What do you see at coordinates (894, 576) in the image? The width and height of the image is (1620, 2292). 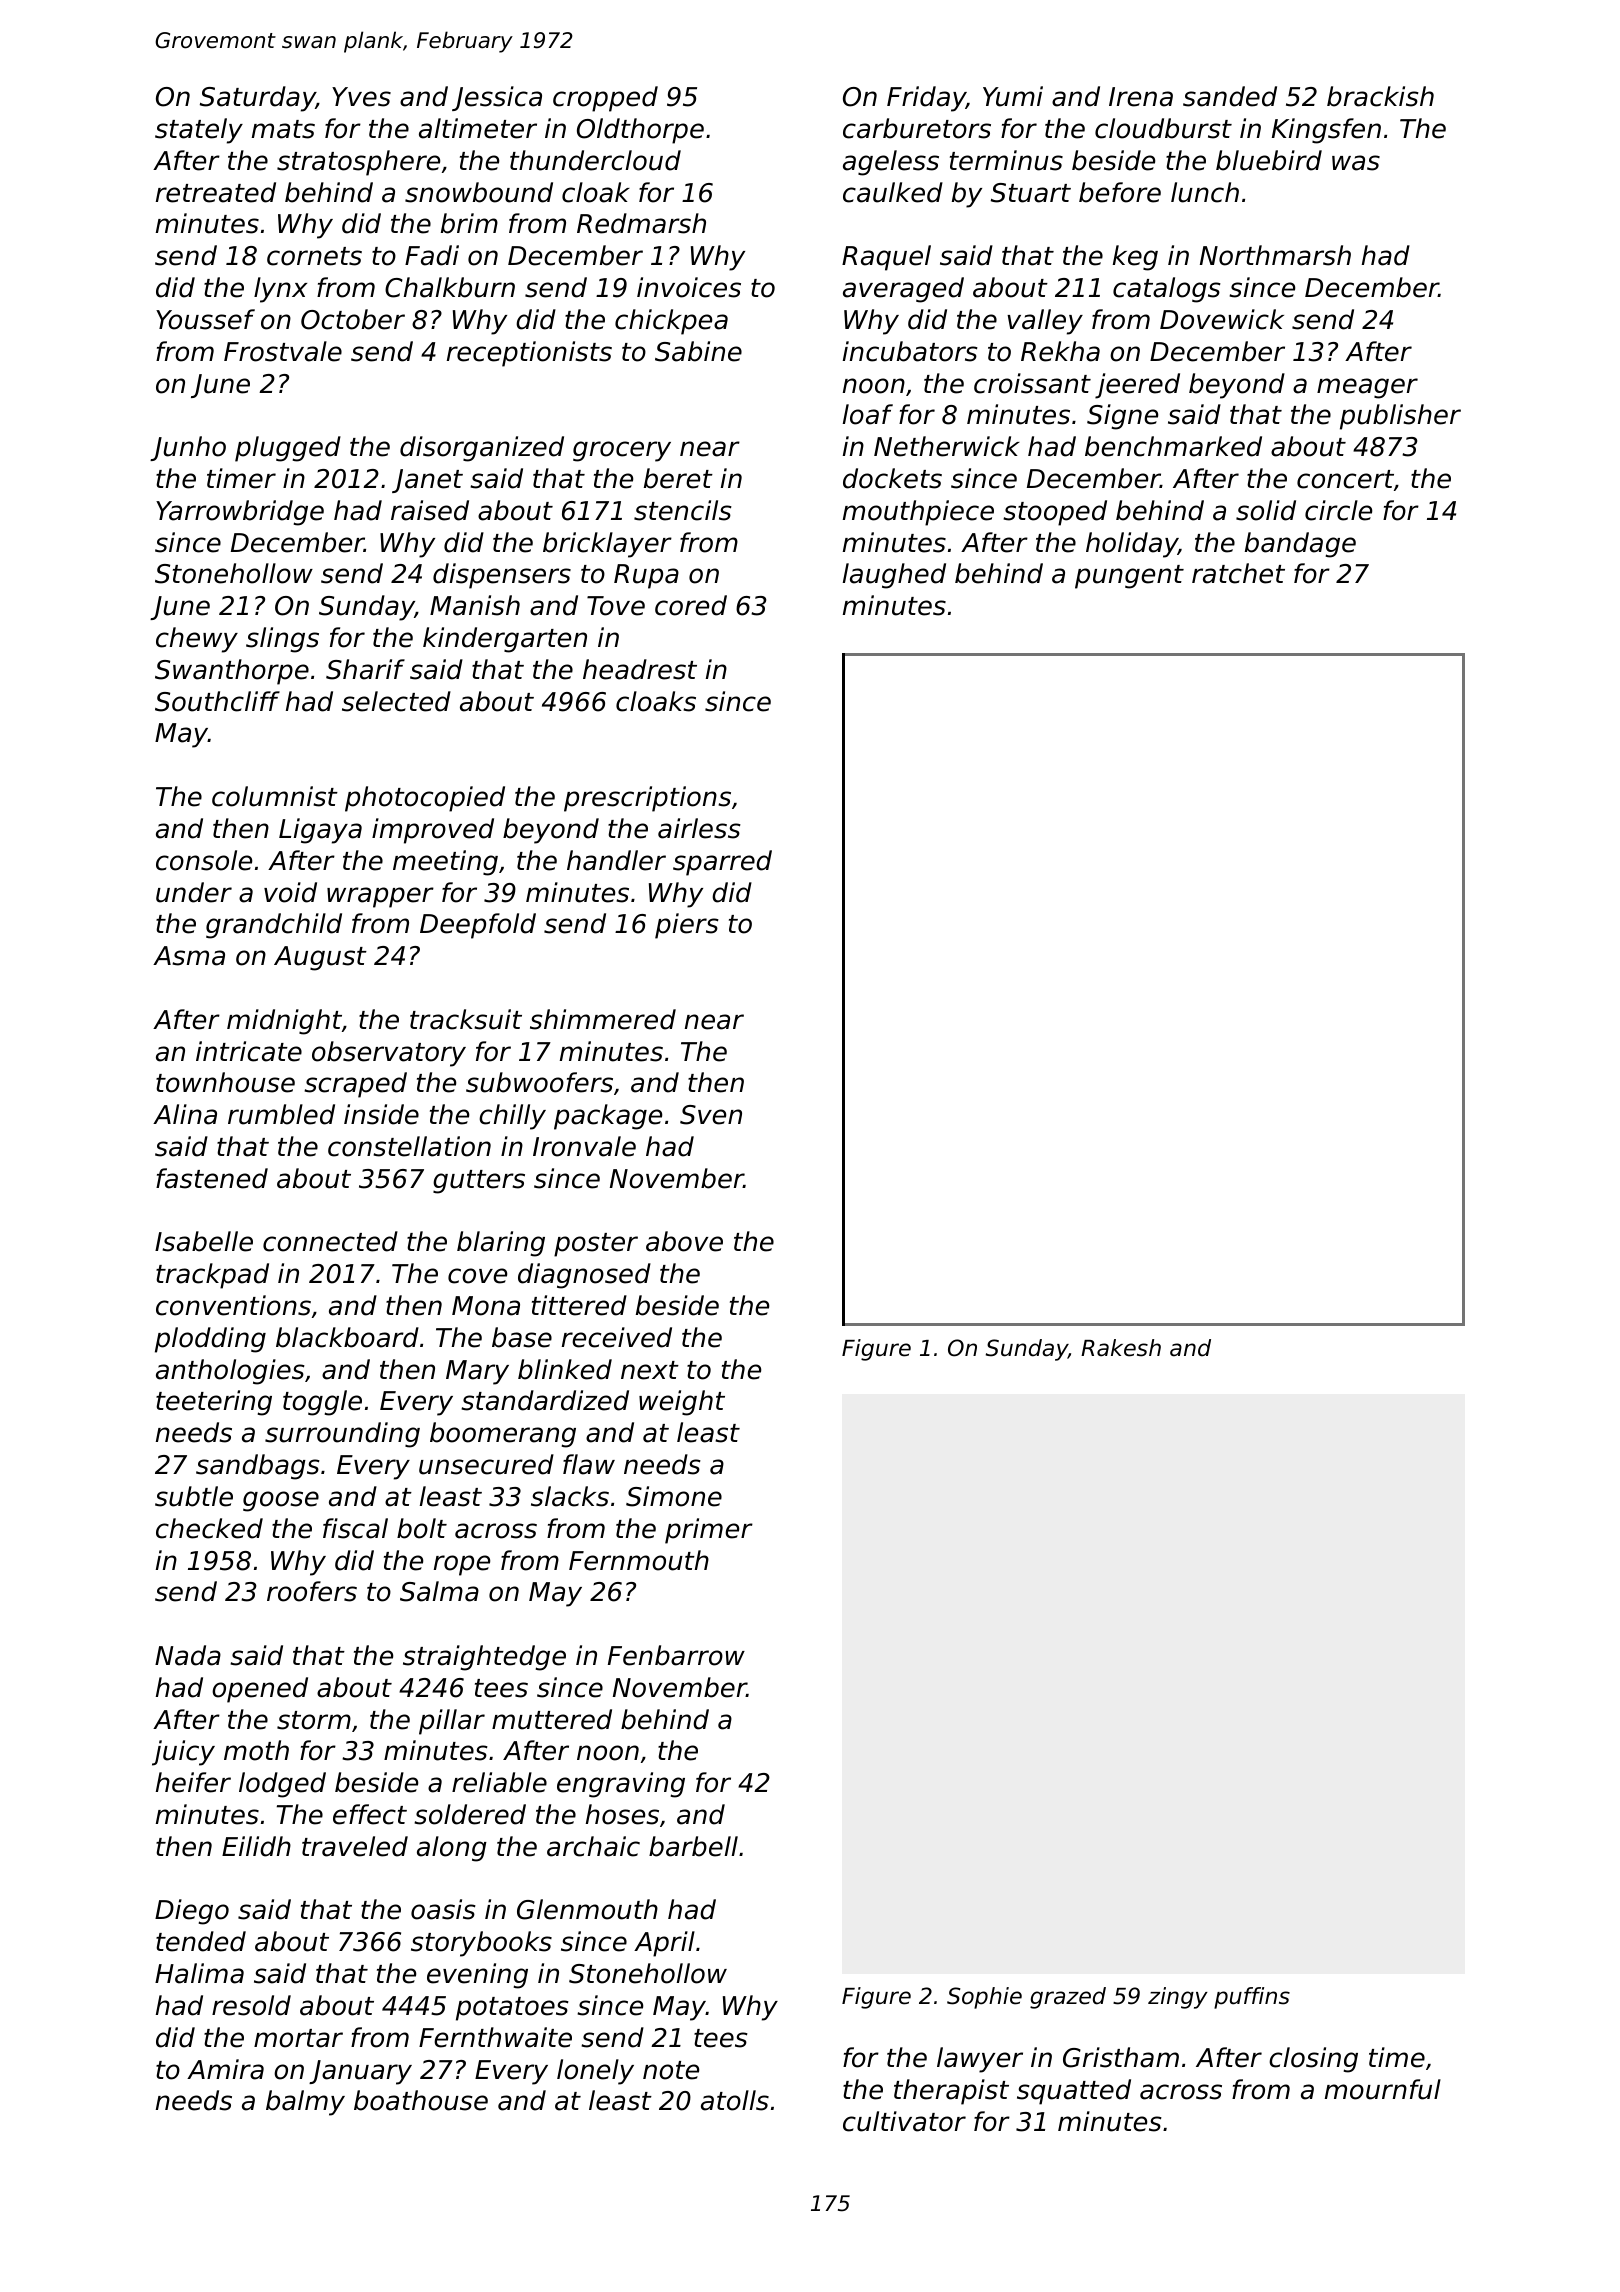 I see `laughed` at bounding box center [894, 576].
